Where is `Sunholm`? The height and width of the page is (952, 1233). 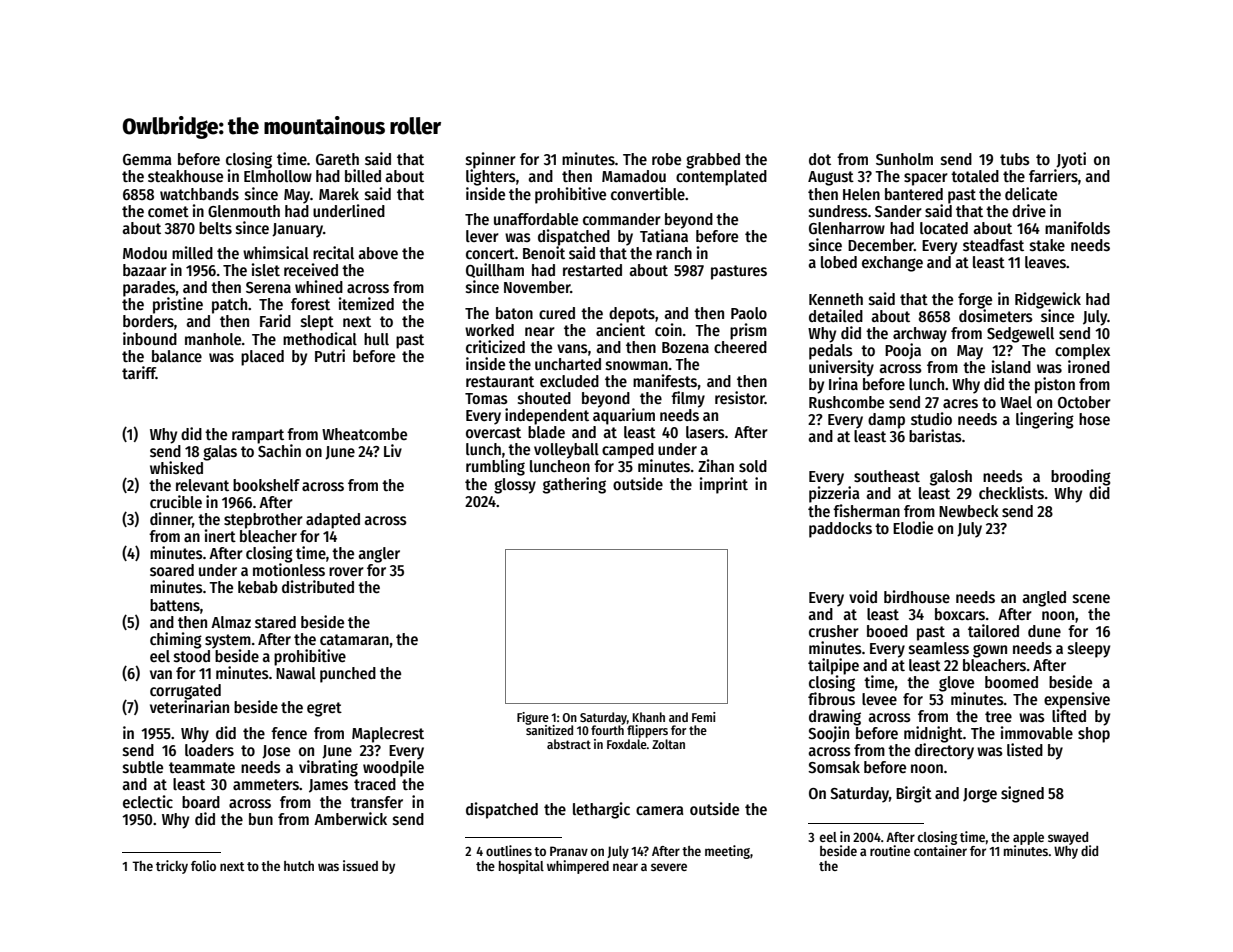 Sunholm is located at coordinates (904, 159).
